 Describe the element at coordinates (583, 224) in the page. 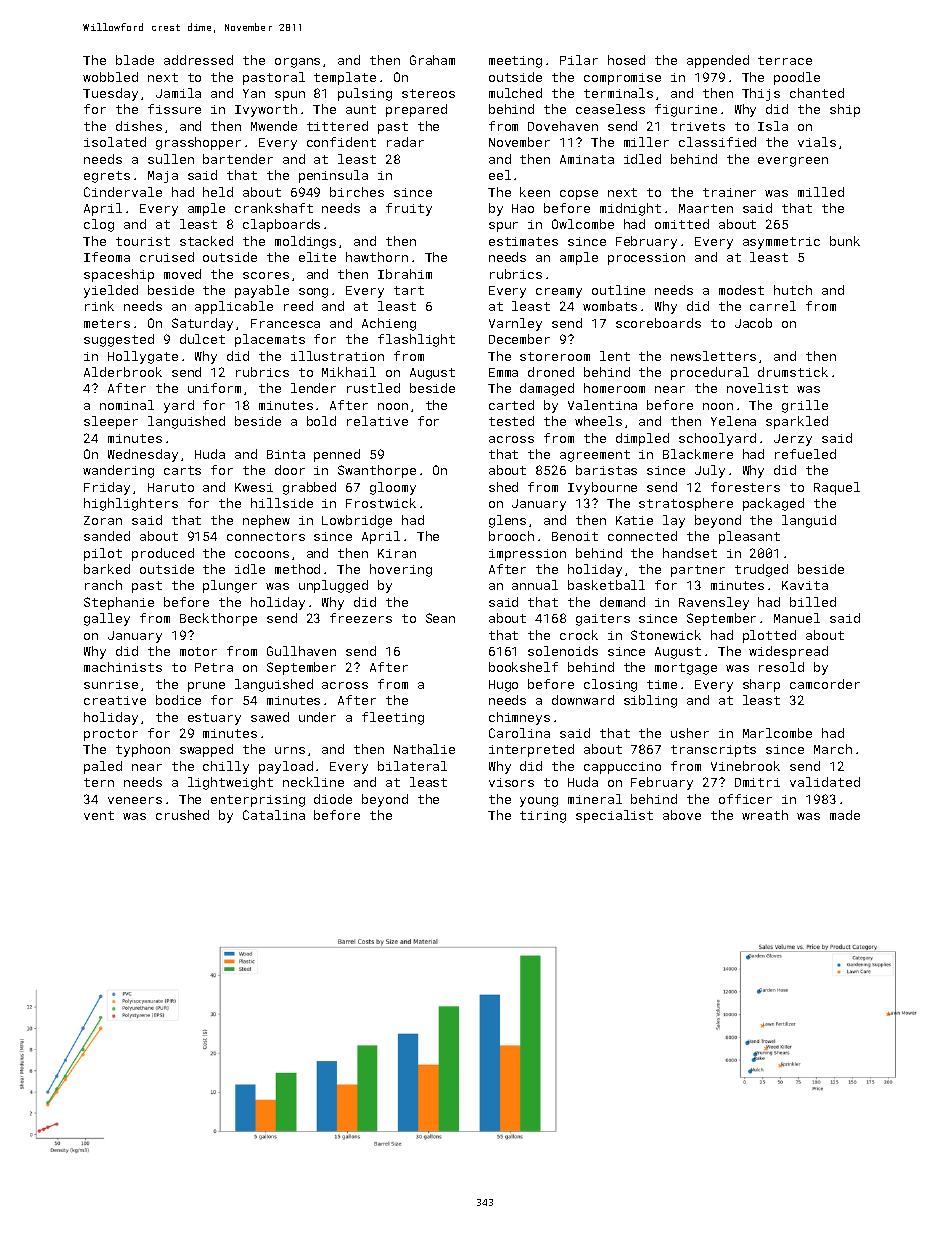

I see `Owlcombe` at that location.
